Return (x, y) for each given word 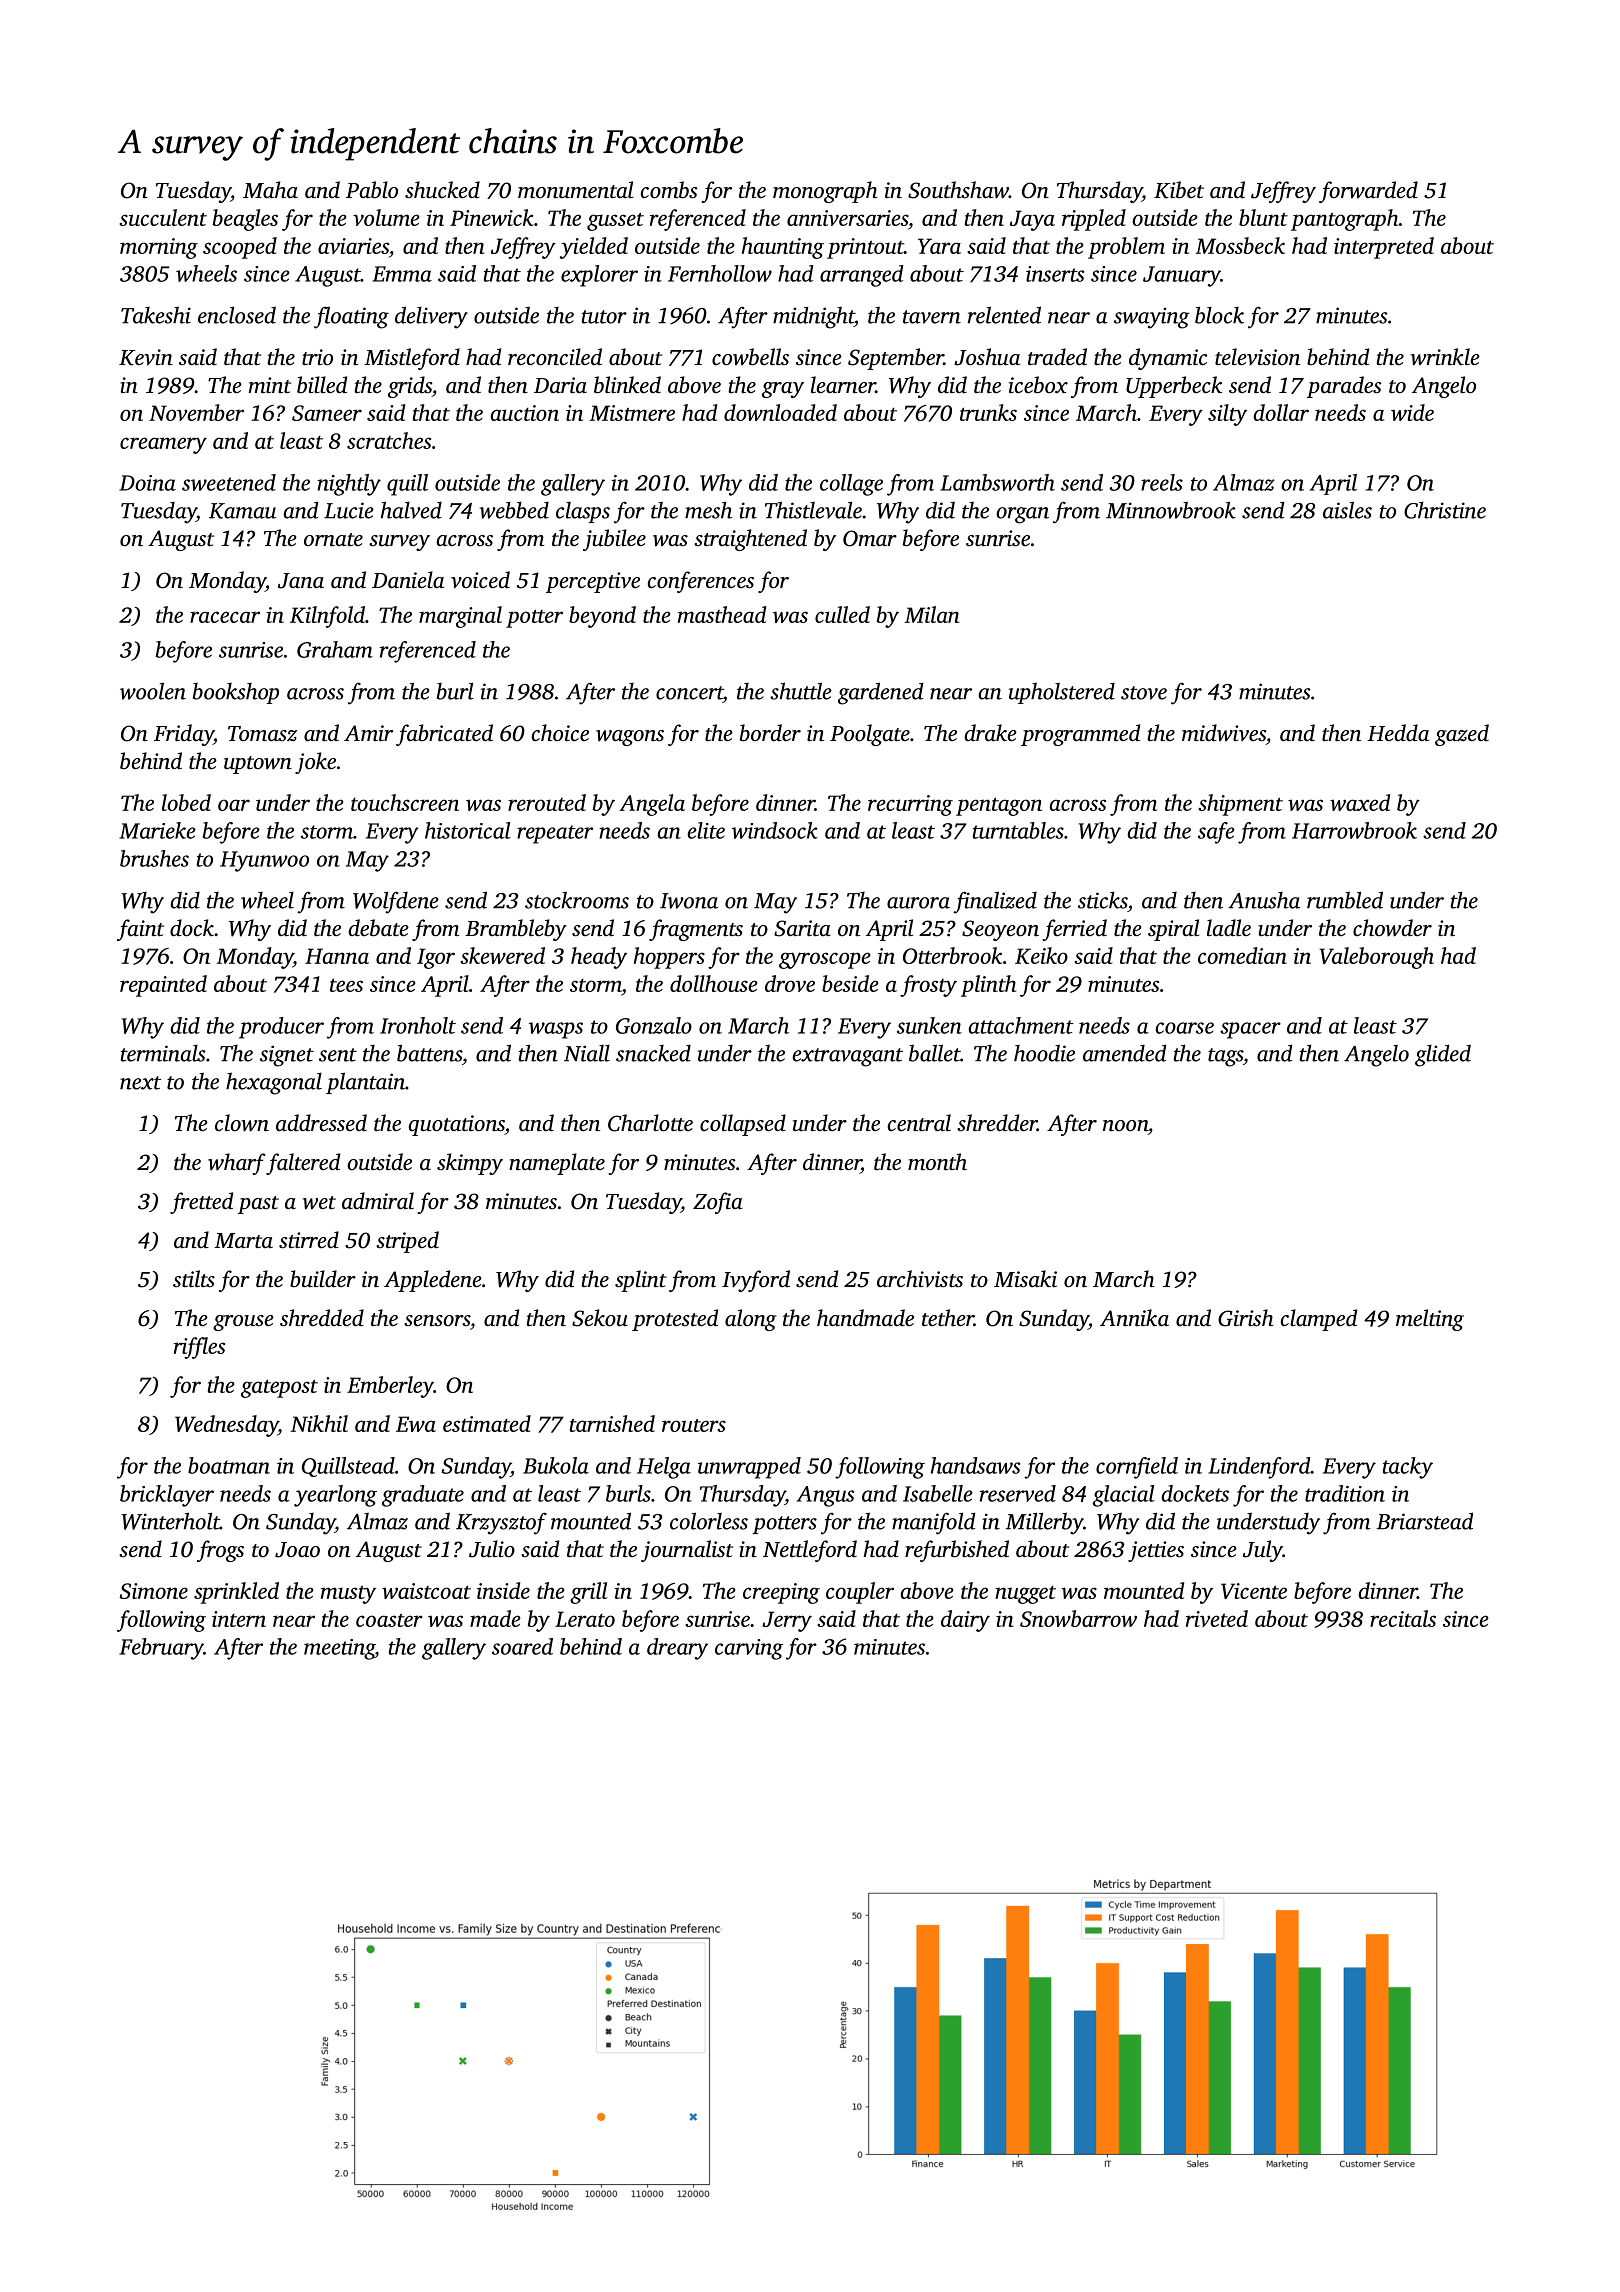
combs (669, 190)
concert (689, 693)
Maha (270, 189)
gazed (1462, 735)
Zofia (718, 1203)
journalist (687, 1551)
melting (1430, 1320)
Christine (1445, 510)
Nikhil (319, 1423)
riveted (1217, 1618)
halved (411, 510)
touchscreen (405, 802)
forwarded (1368, 192)
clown (242, 1123)
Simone (153, 1591)
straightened (750, 540)
